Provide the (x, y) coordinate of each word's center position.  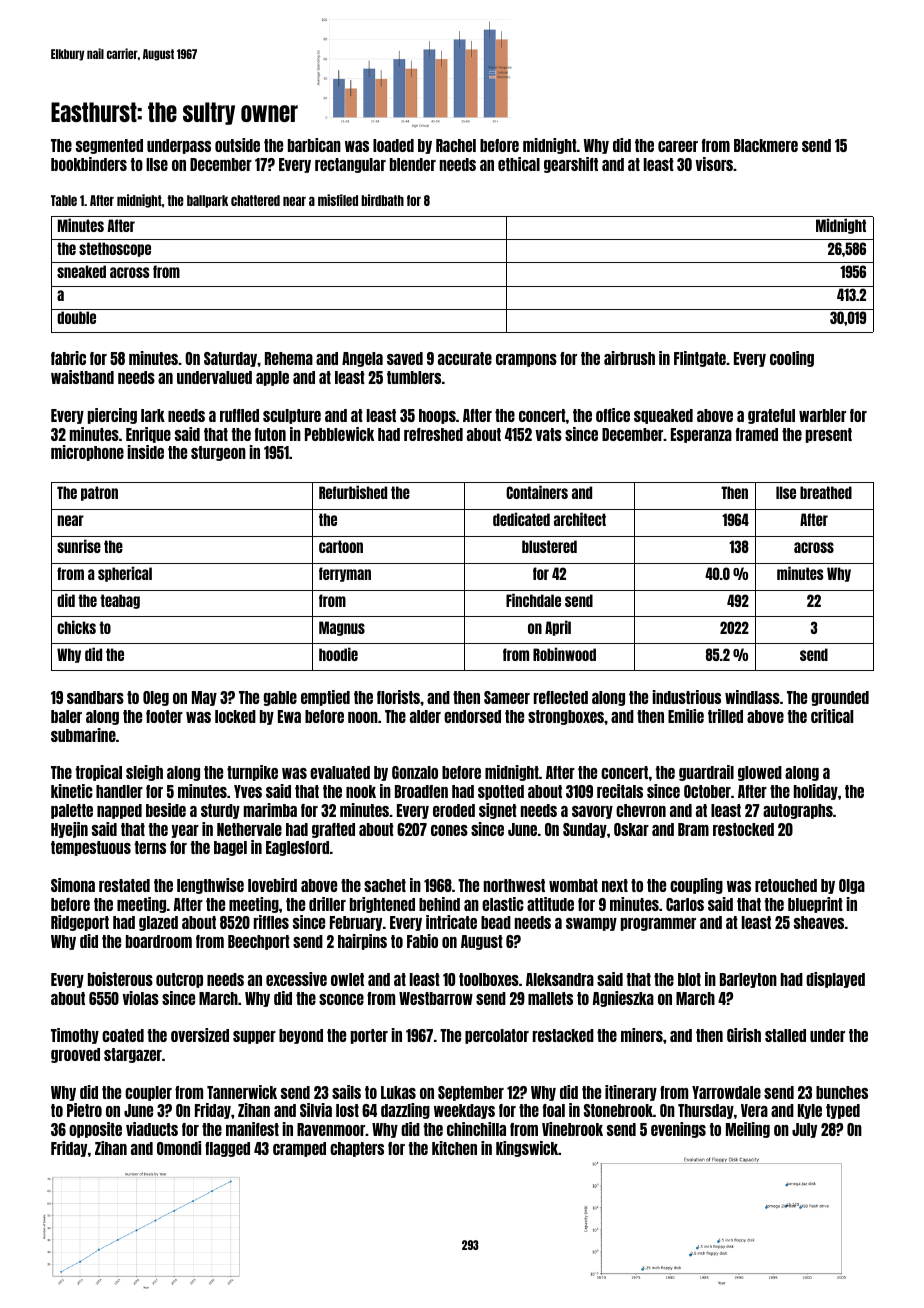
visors (714, 164)
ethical (519, 164)
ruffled (239, 415)
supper (254, 1037)
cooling (792, 359)
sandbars (95, 697)
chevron (641, 810)
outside (237, 145)
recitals (620, 791)
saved (405, 358)
